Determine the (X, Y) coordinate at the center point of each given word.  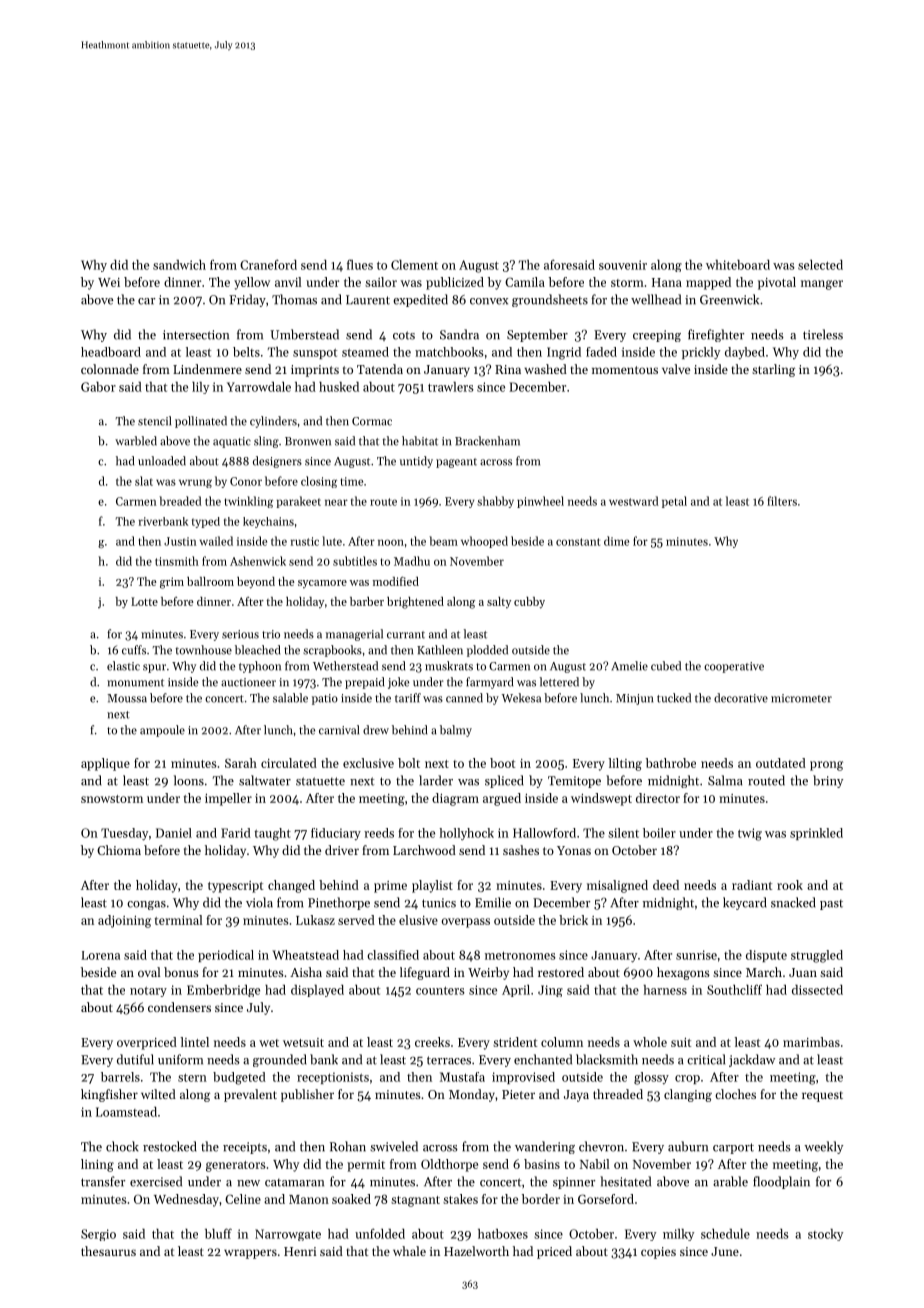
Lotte (144, 601)
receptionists (333, 1078)
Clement (414, 265)
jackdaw (752, 1060)
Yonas (574, 850)
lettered (559, 682)
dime (616, 541)
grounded (280, 1060)
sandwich (179, 265)
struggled (817, 956)
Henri (300, 1251)
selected (820, 265)
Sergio (98, 1235)
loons (189, 780)
